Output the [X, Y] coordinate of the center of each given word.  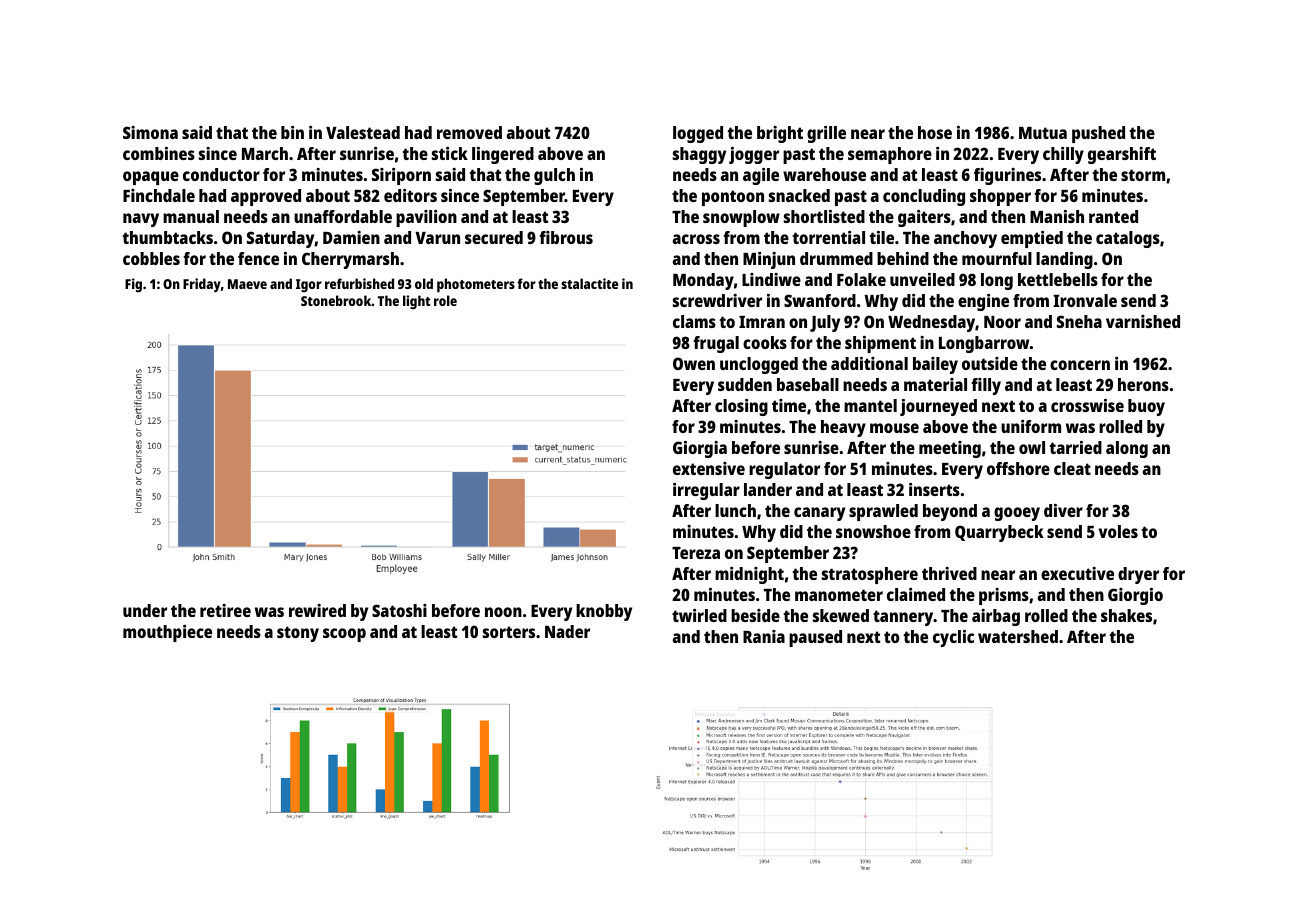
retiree [225, 610]
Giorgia [700, 449]
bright [780, 134]
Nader [567, 631]
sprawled [883, 512]
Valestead [363, 132]
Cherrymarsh [350, 260]
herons [1143, 384]
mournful [997, 258]
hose [935, 132]
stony [298, 634]
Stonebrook [336, 300]
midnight [749, 575]
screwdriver [717, 300]
